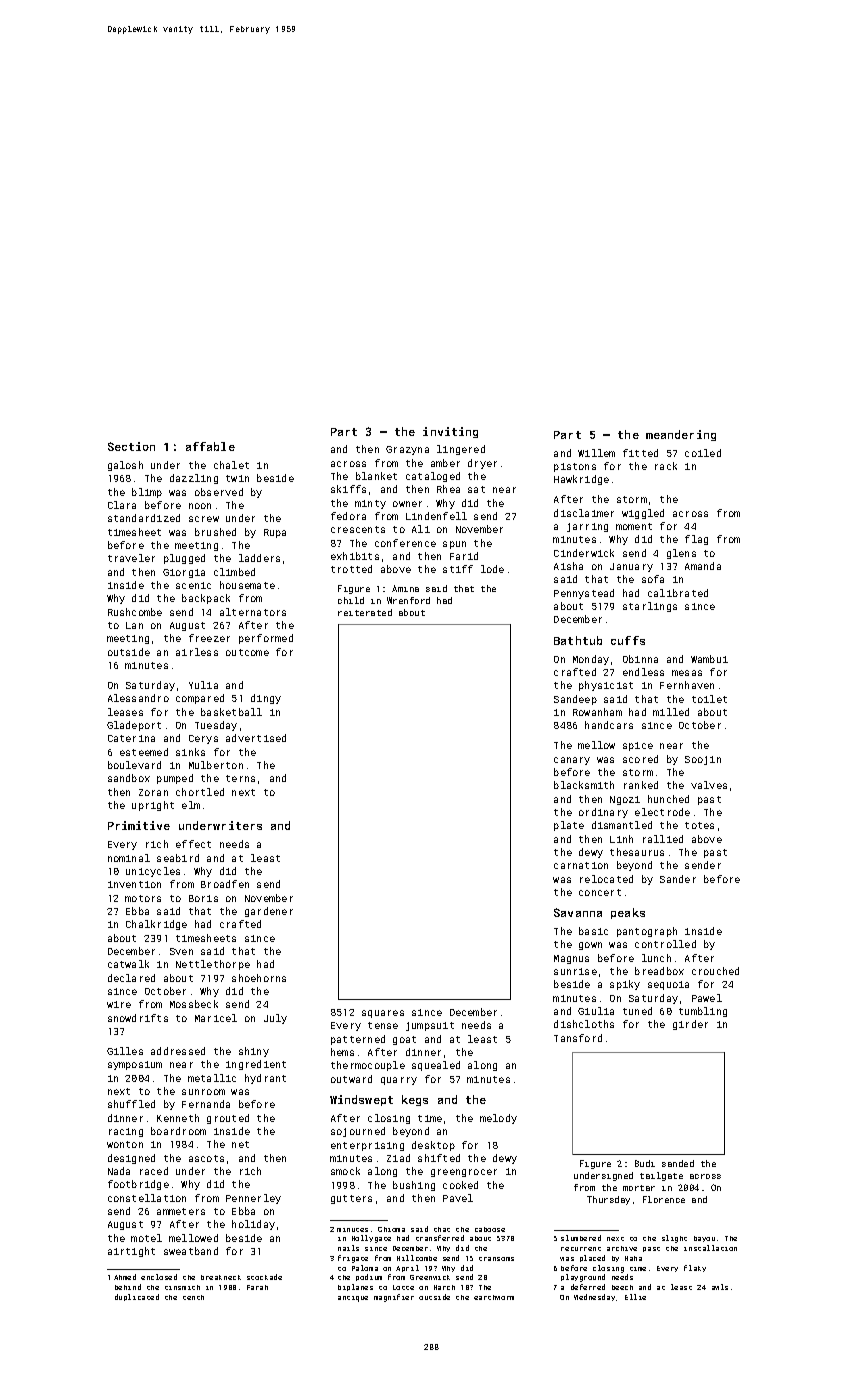 The image size is (849, 1400). I want to click on pantograph, so click(647, 932).
